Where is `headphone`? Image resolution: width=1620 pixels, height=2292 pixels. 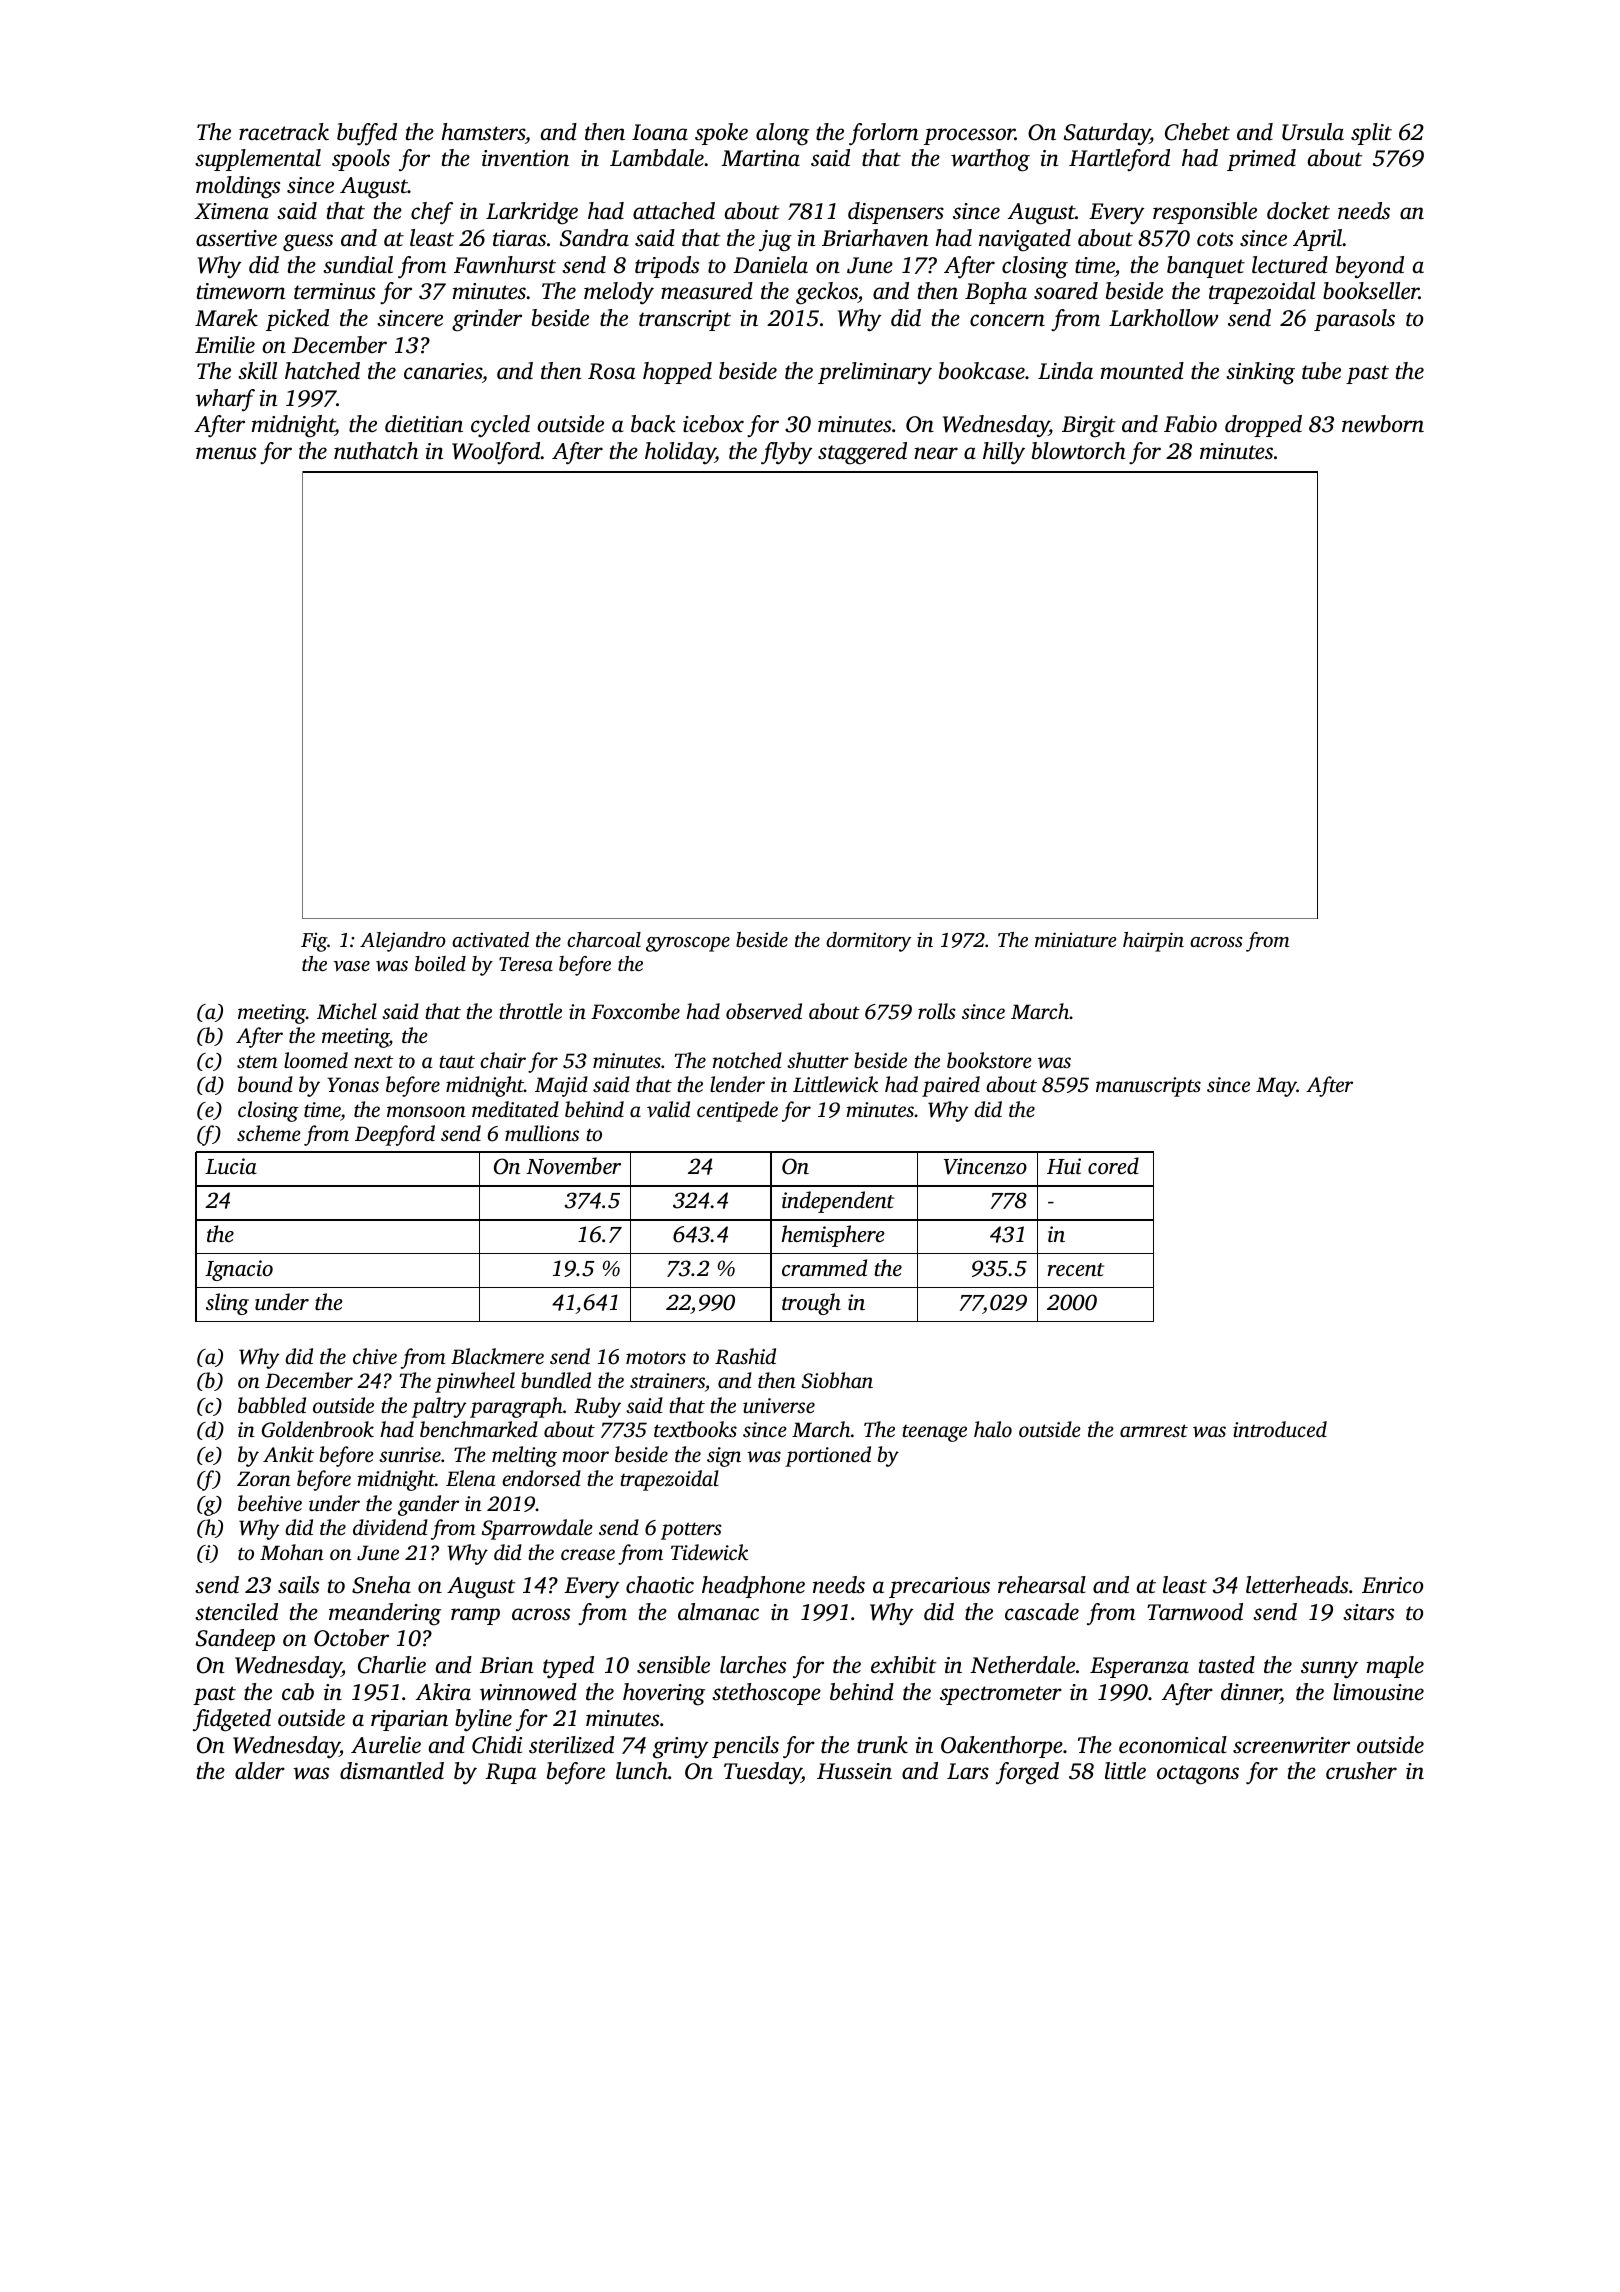
headphone is located at coordinates (753, 1587).
